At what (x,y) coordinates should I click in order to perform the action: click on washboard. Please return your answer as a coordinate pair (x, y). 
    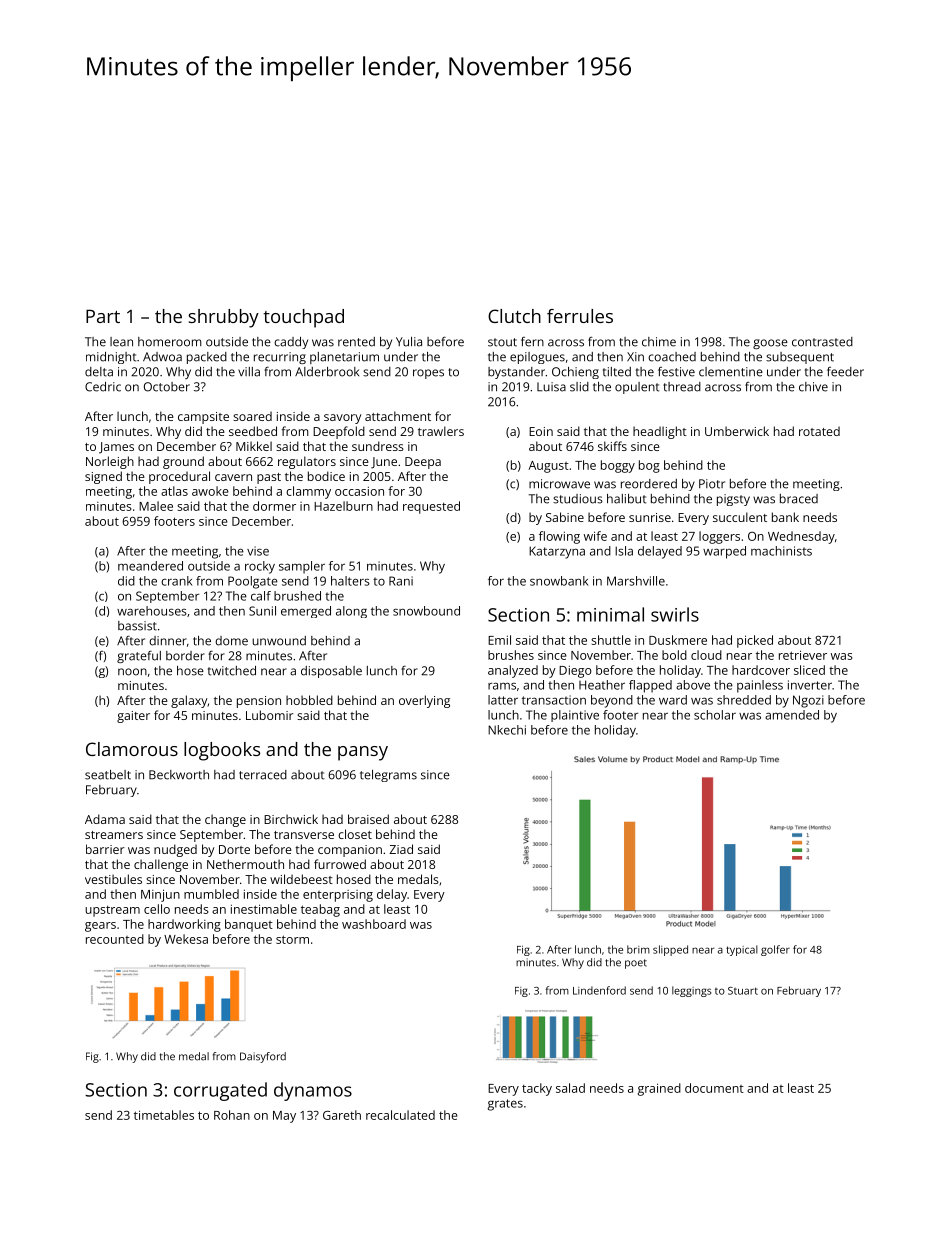
    Looking at the image, I should click on (374, 924).
